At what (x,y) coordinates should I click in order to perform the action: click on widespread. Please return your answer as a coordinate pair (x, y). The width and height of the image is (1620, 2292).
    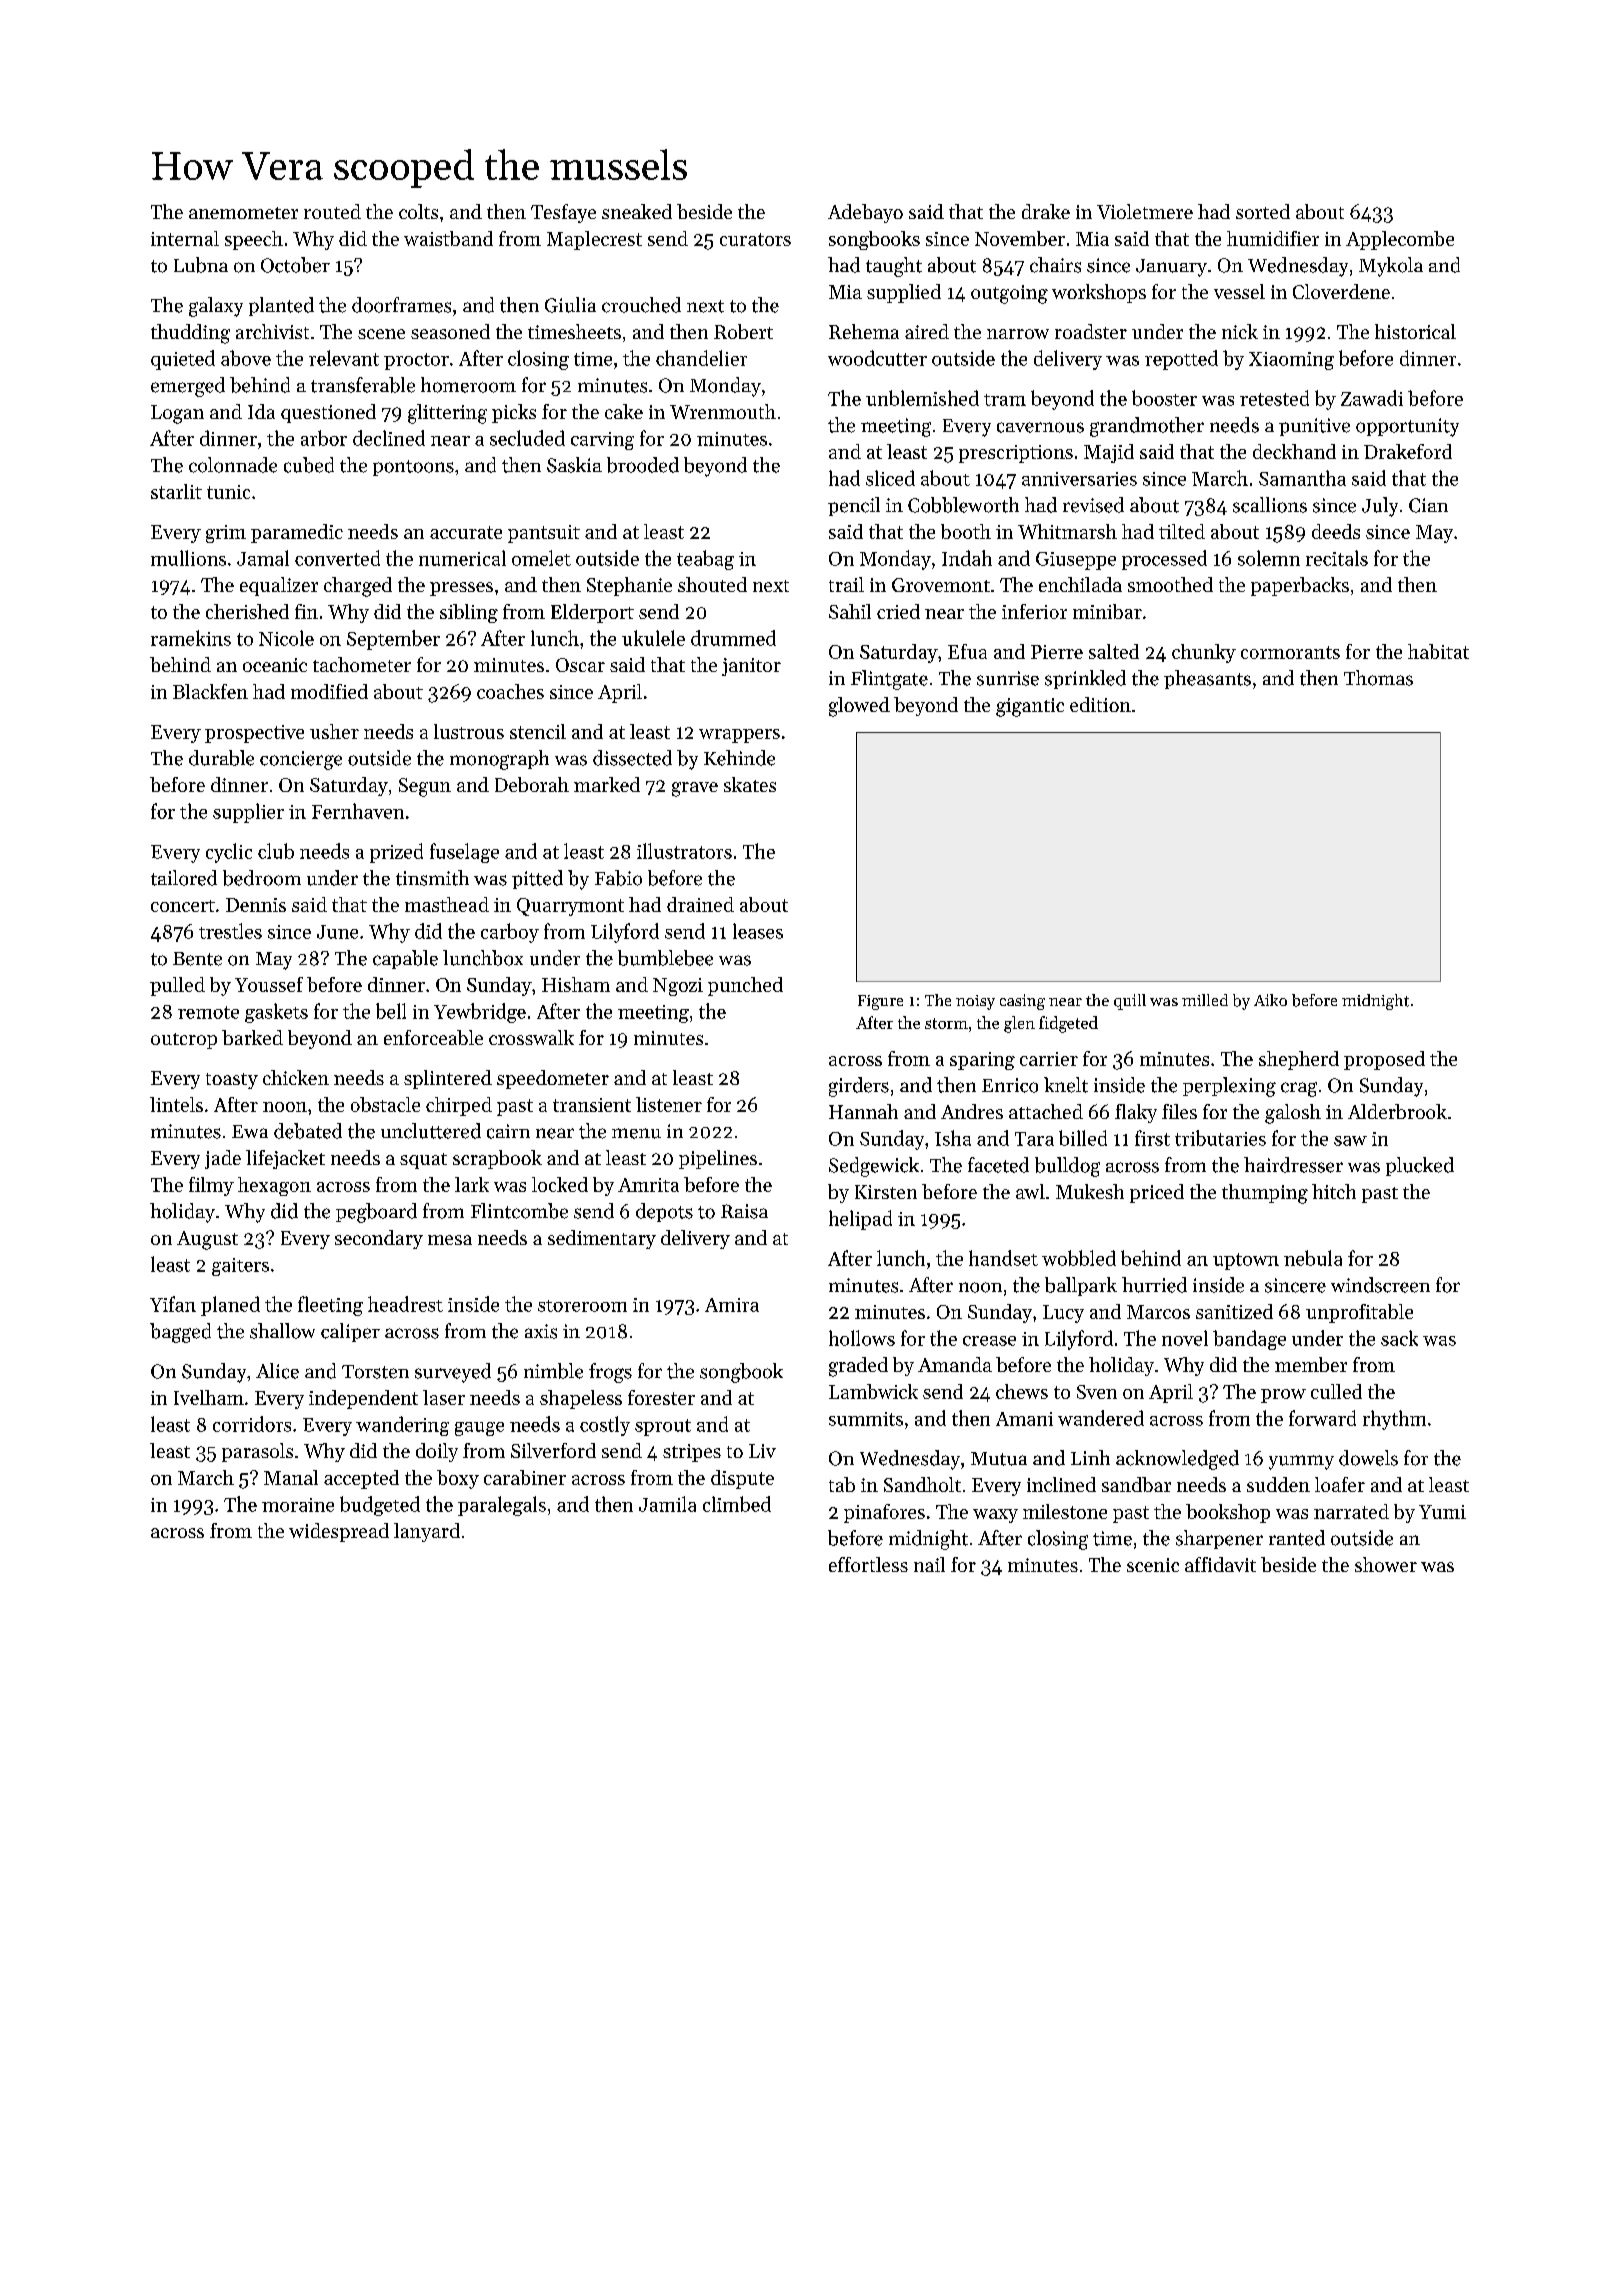
    Looking at the image, I should click on (339, 1532).
